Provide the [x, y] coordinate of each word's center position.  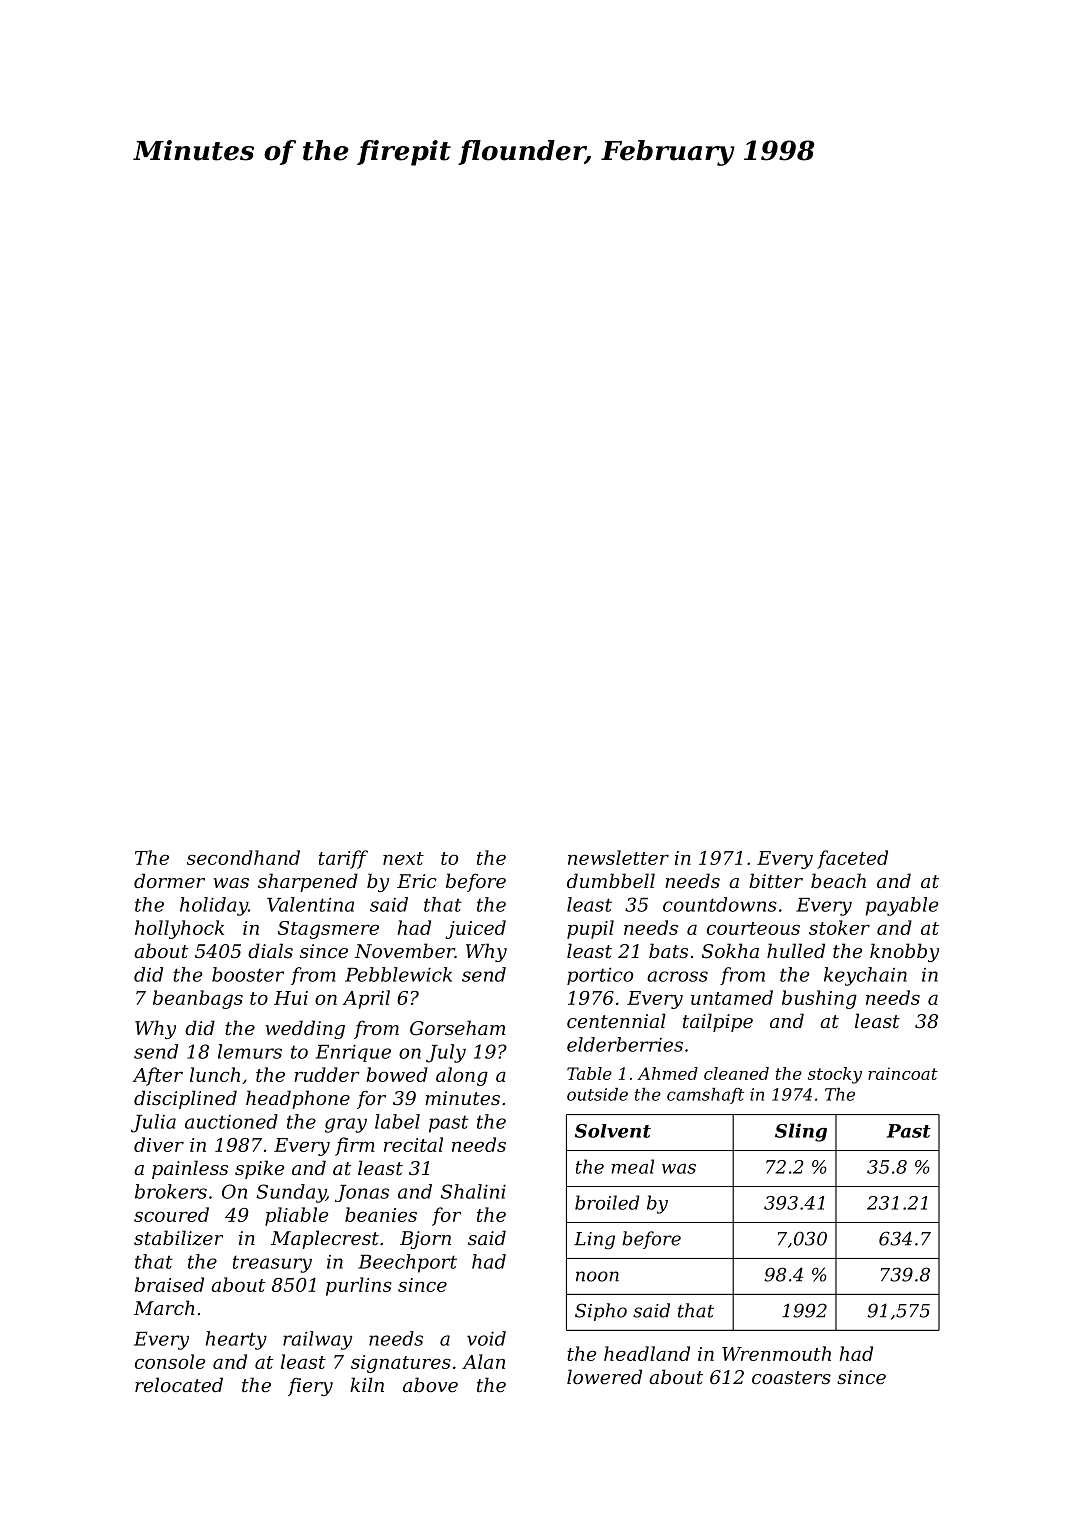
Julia [153, 1123]
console [170, 1361]
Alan [483, 1361]
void [486, 1338]
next [403, 858]
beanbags [198, 999]
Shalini [473, 1191]
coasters [791, 1377]
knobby [904, 952]
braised [169, 1284]
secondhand [243, 857]
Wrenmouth [776, 1353]
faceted [852, 859]
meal [632, 1166]
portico [600, 976]
